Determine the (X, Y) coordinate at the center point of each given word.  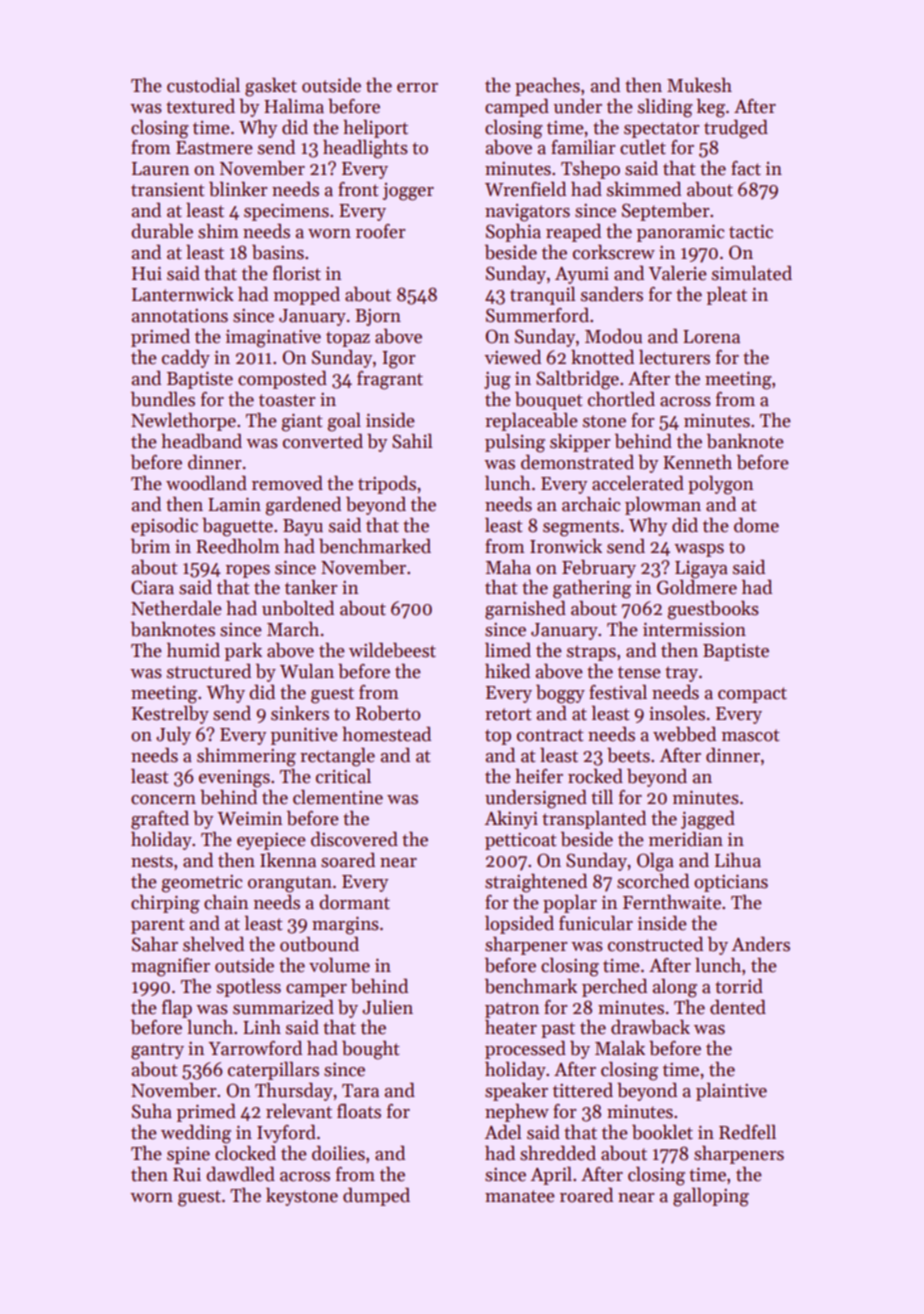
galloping (711, 1197)
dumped (376, 1197)
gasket (271, 87)
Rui (187, 1175)
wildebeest (392, 650)
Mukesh (699, 85)
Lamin (234, 504)
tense (639, 672)
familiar (583, 147)
